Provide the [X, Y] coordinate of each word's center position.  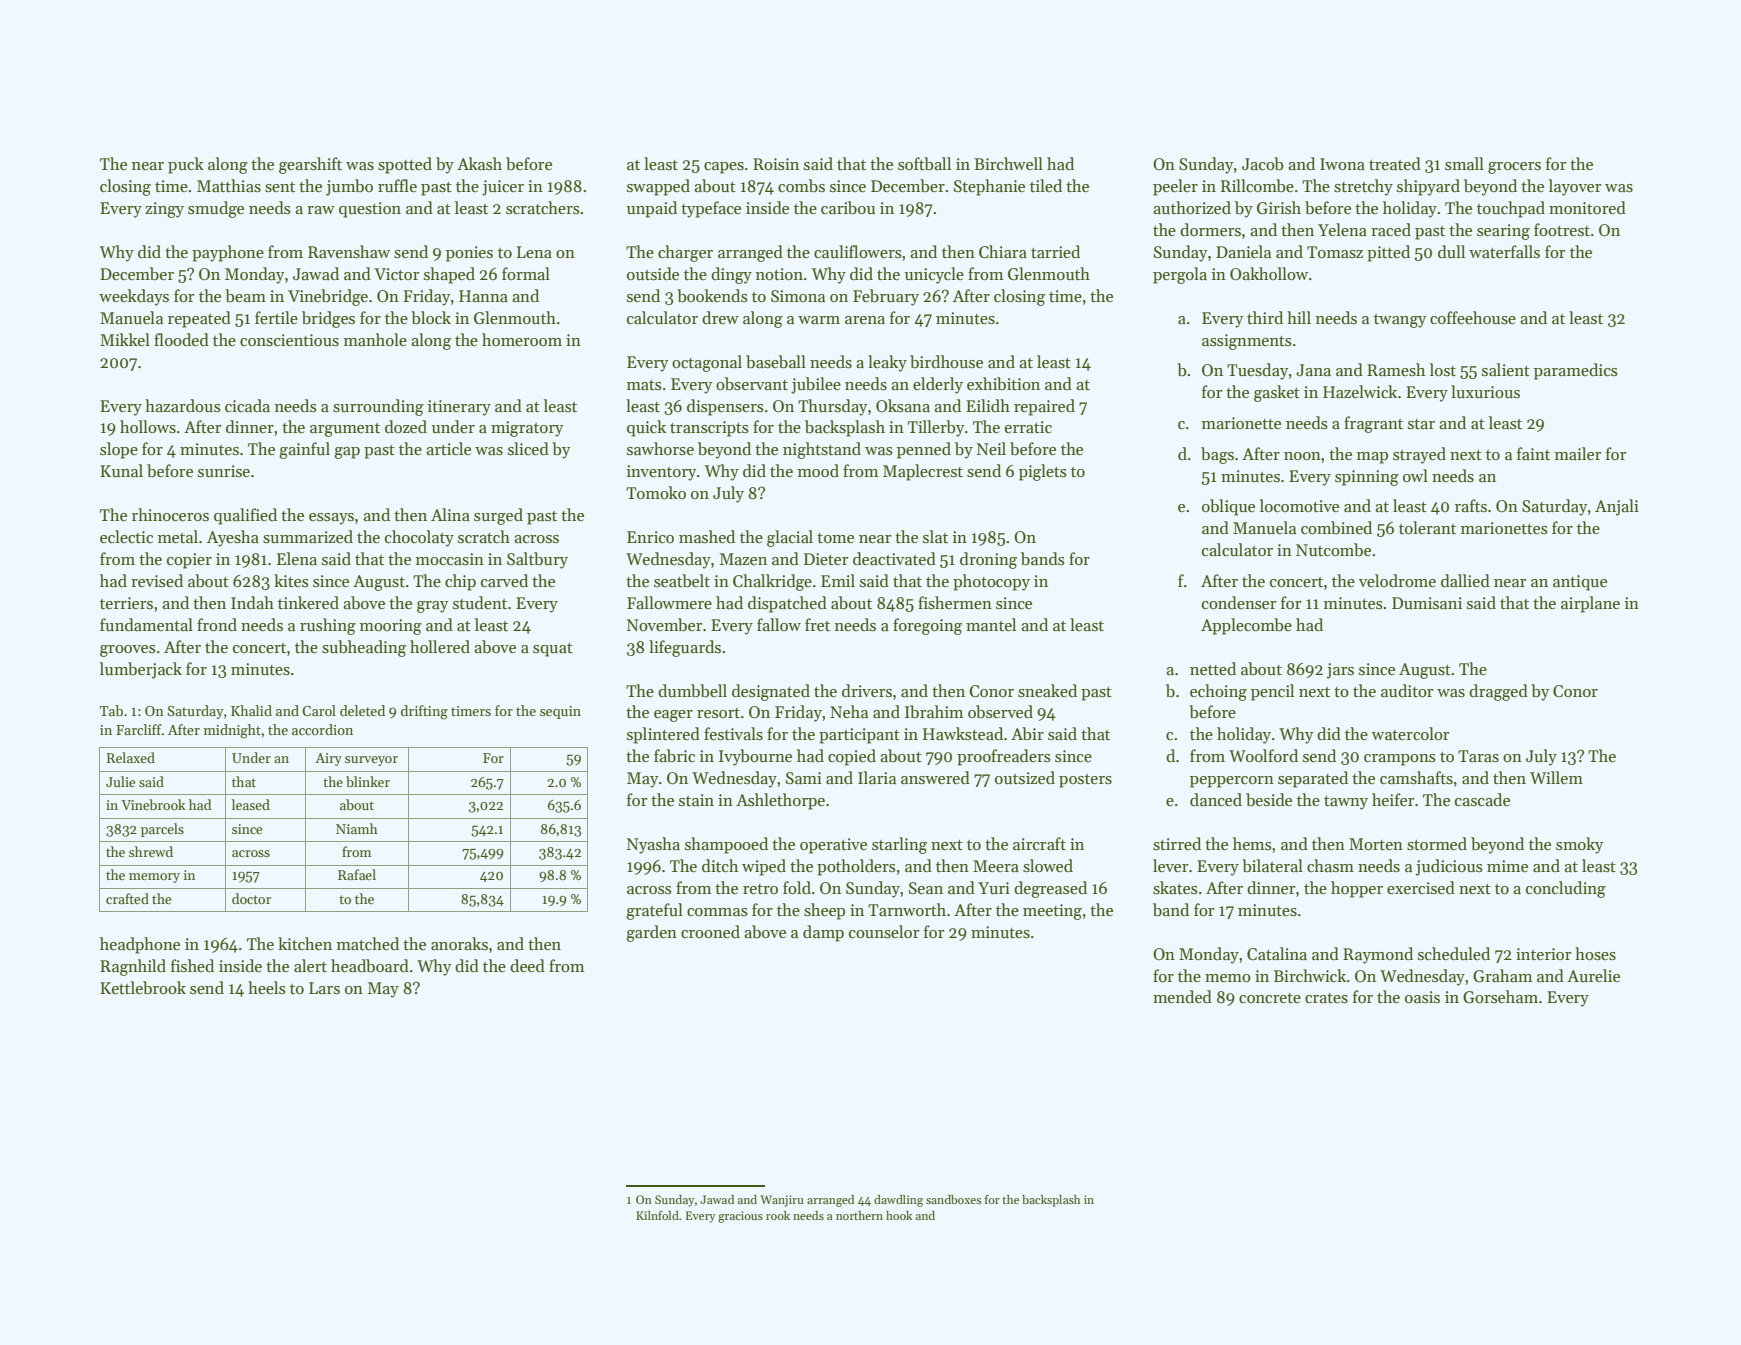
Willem [1556, 778]
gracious [740, 1217]
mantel [991, 625]
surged [498, 516]
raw [321, 210]
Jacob [1262, 164]
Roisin [776, 164]
